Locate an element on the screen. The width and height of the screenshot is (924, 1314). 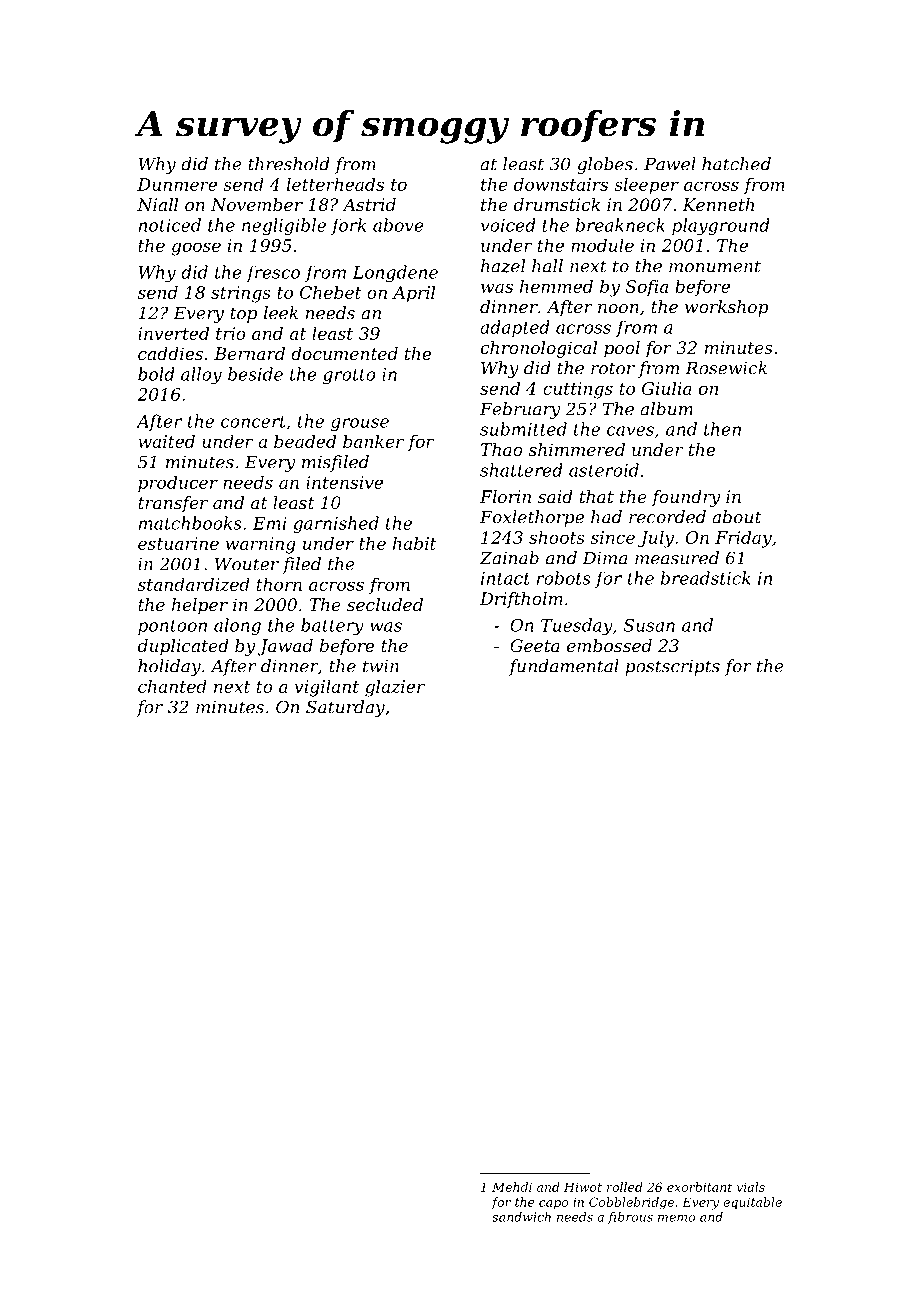
matchbooks is located at coordinates (190, 523).
